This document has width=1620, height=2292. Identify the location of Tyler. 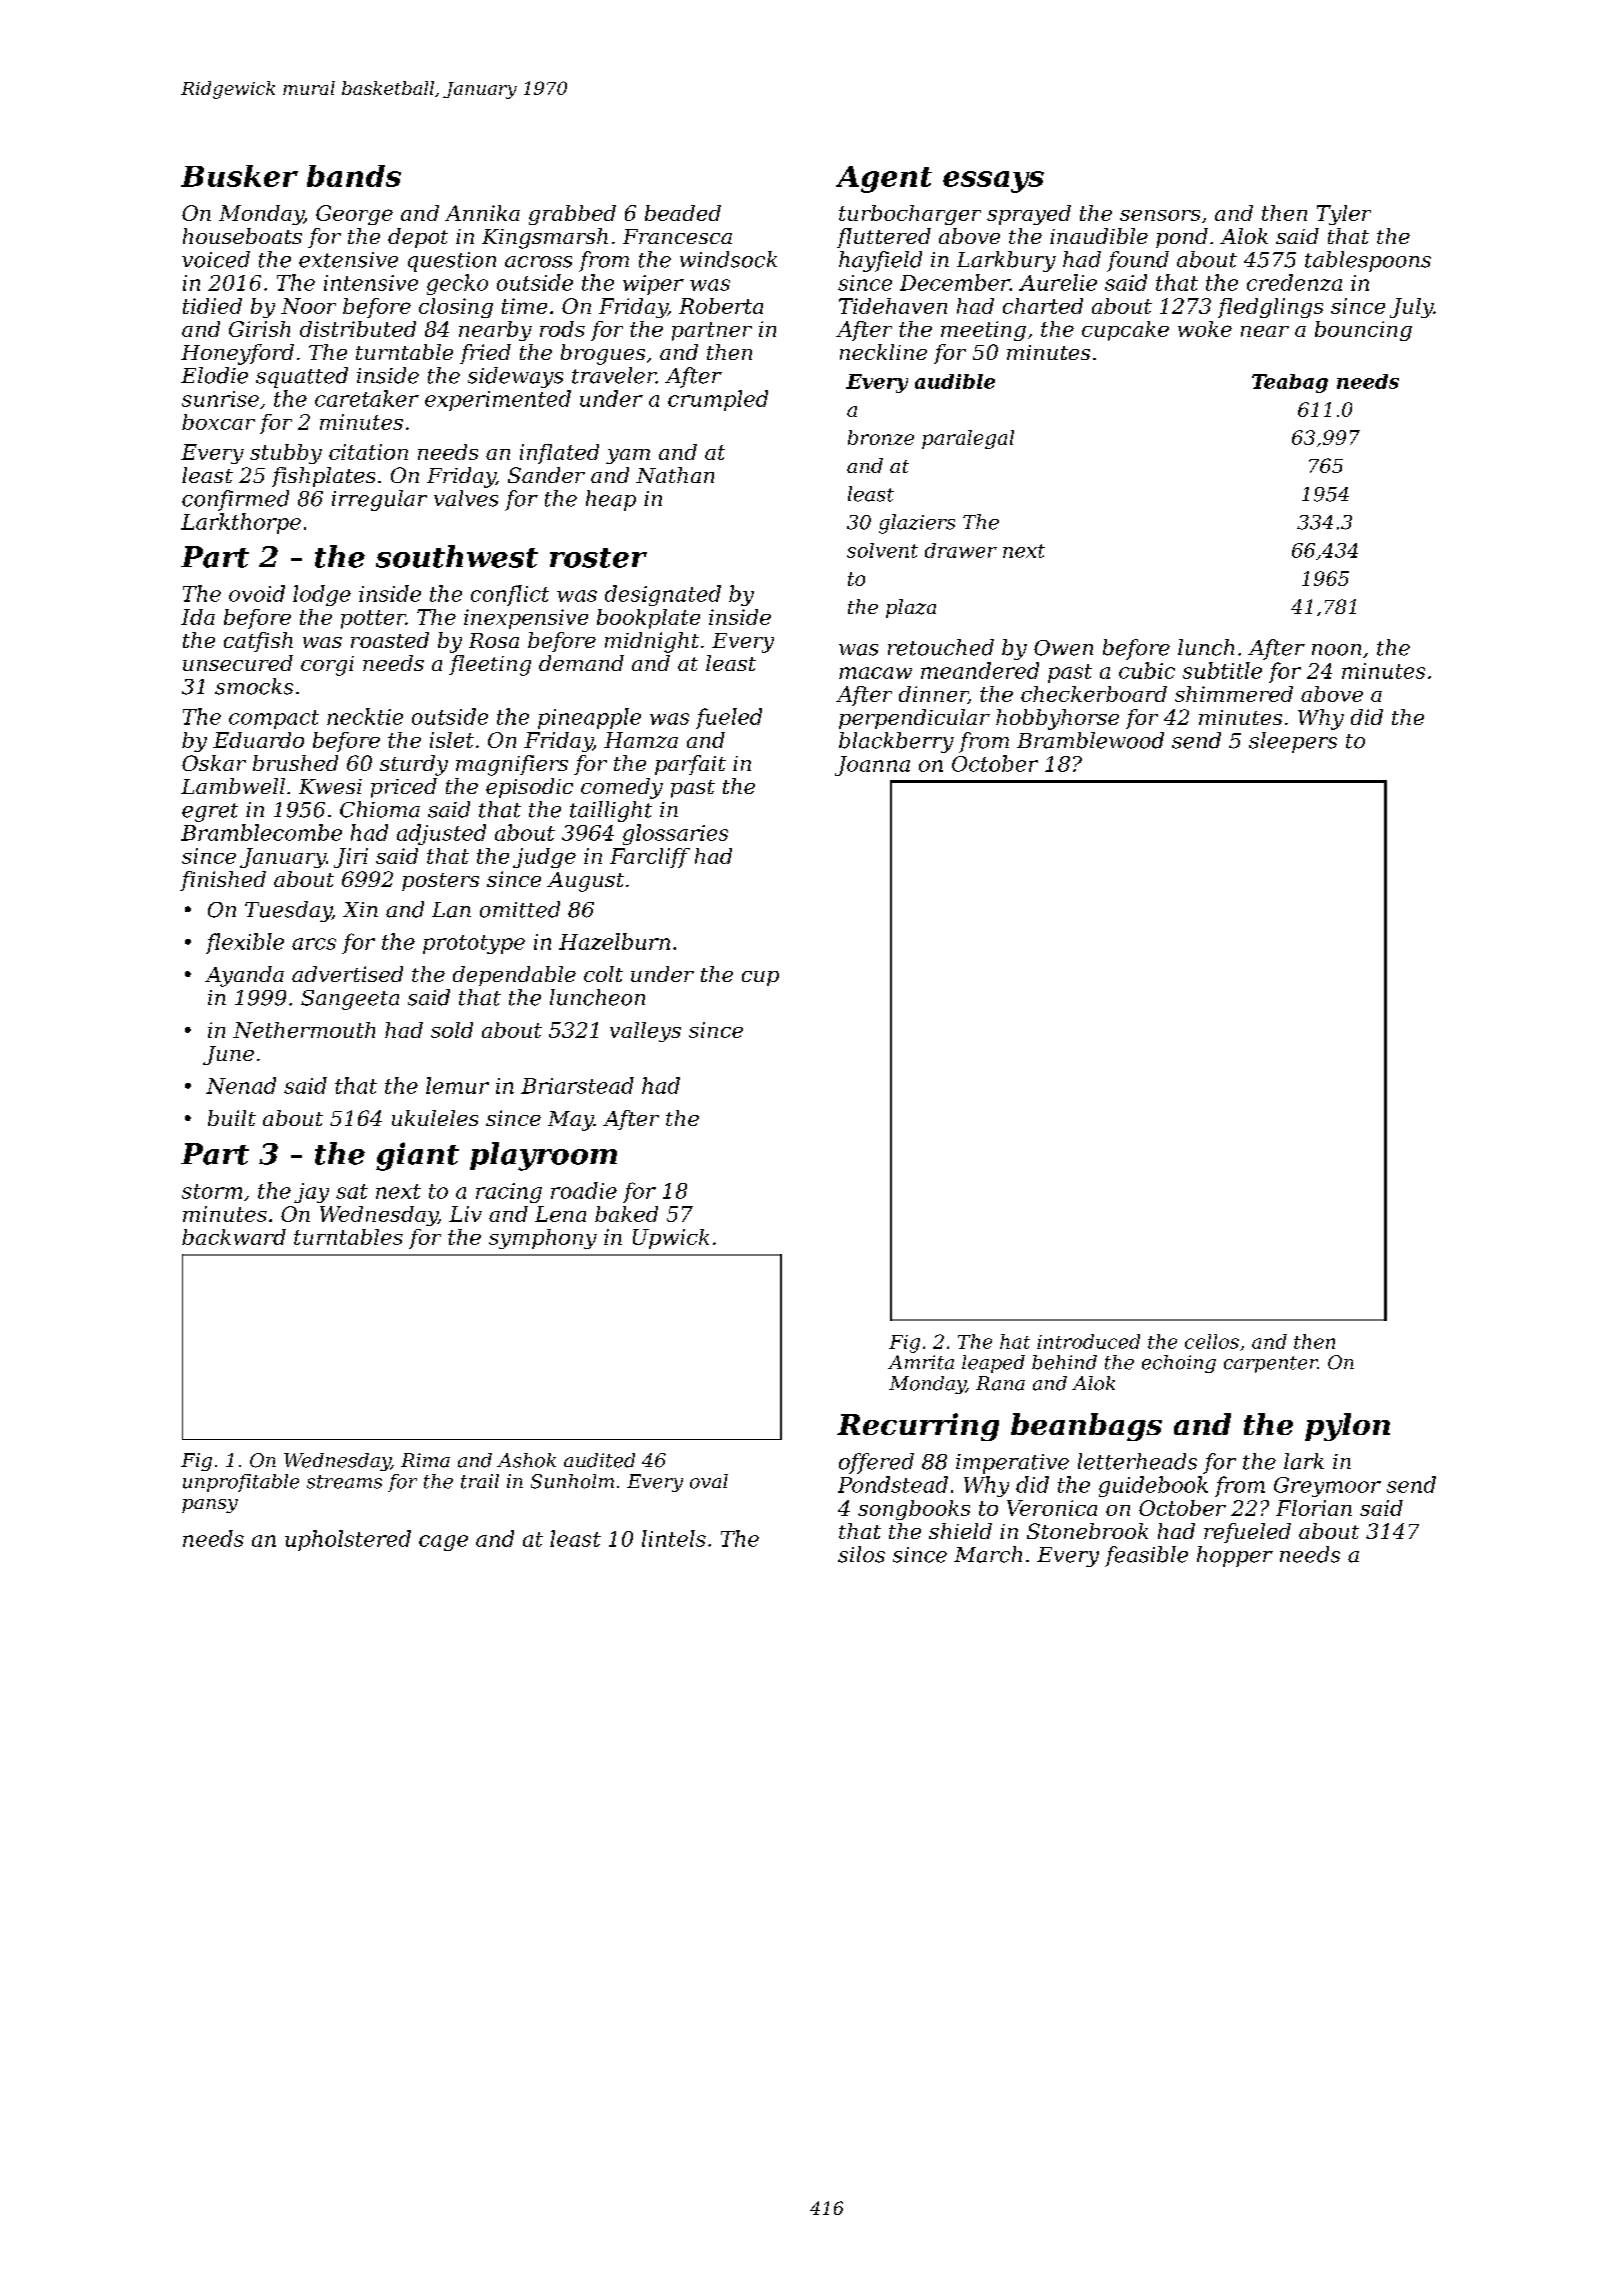
(1344, 215).
